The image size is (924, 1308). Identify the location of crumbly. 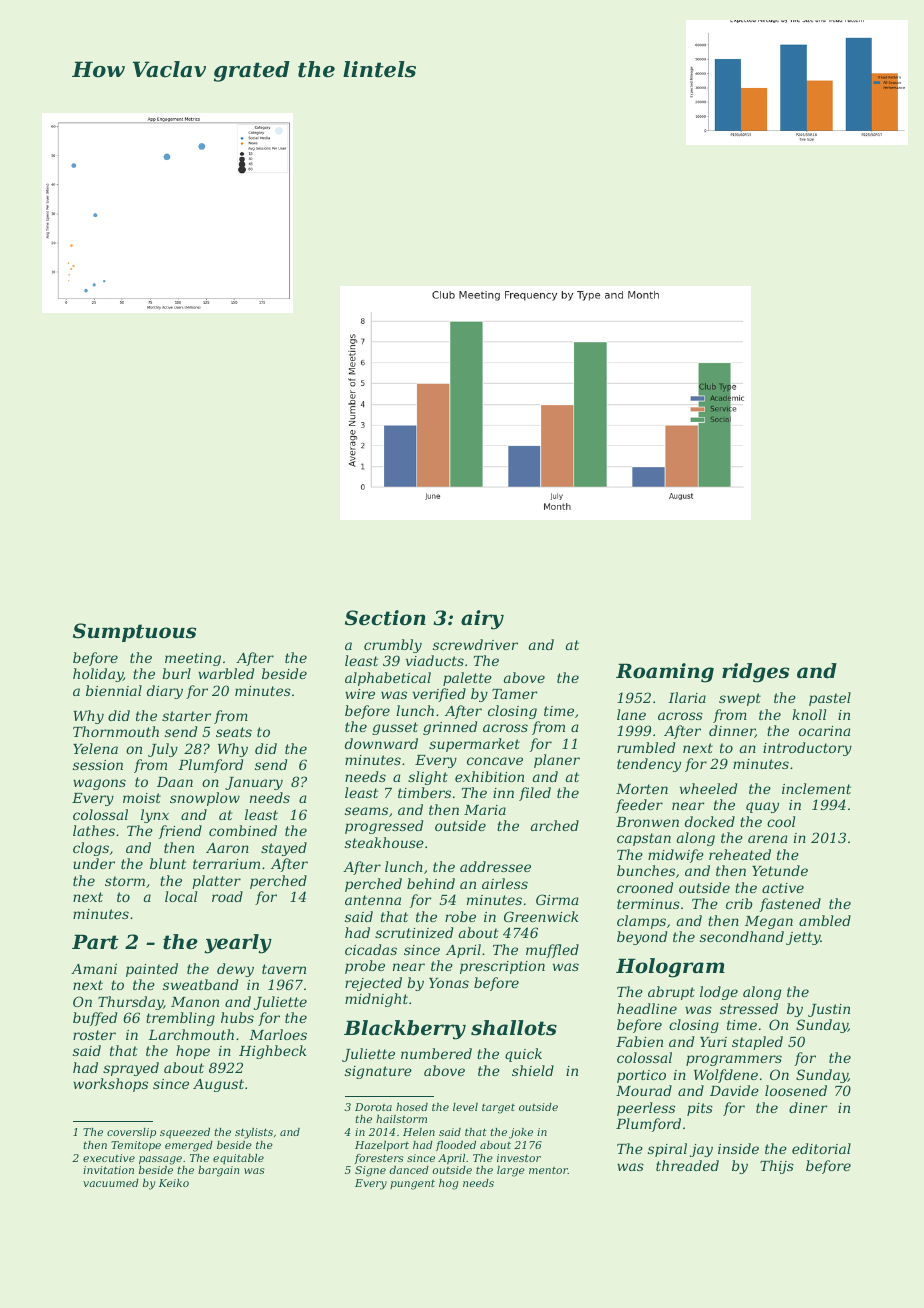
(393, 646).
